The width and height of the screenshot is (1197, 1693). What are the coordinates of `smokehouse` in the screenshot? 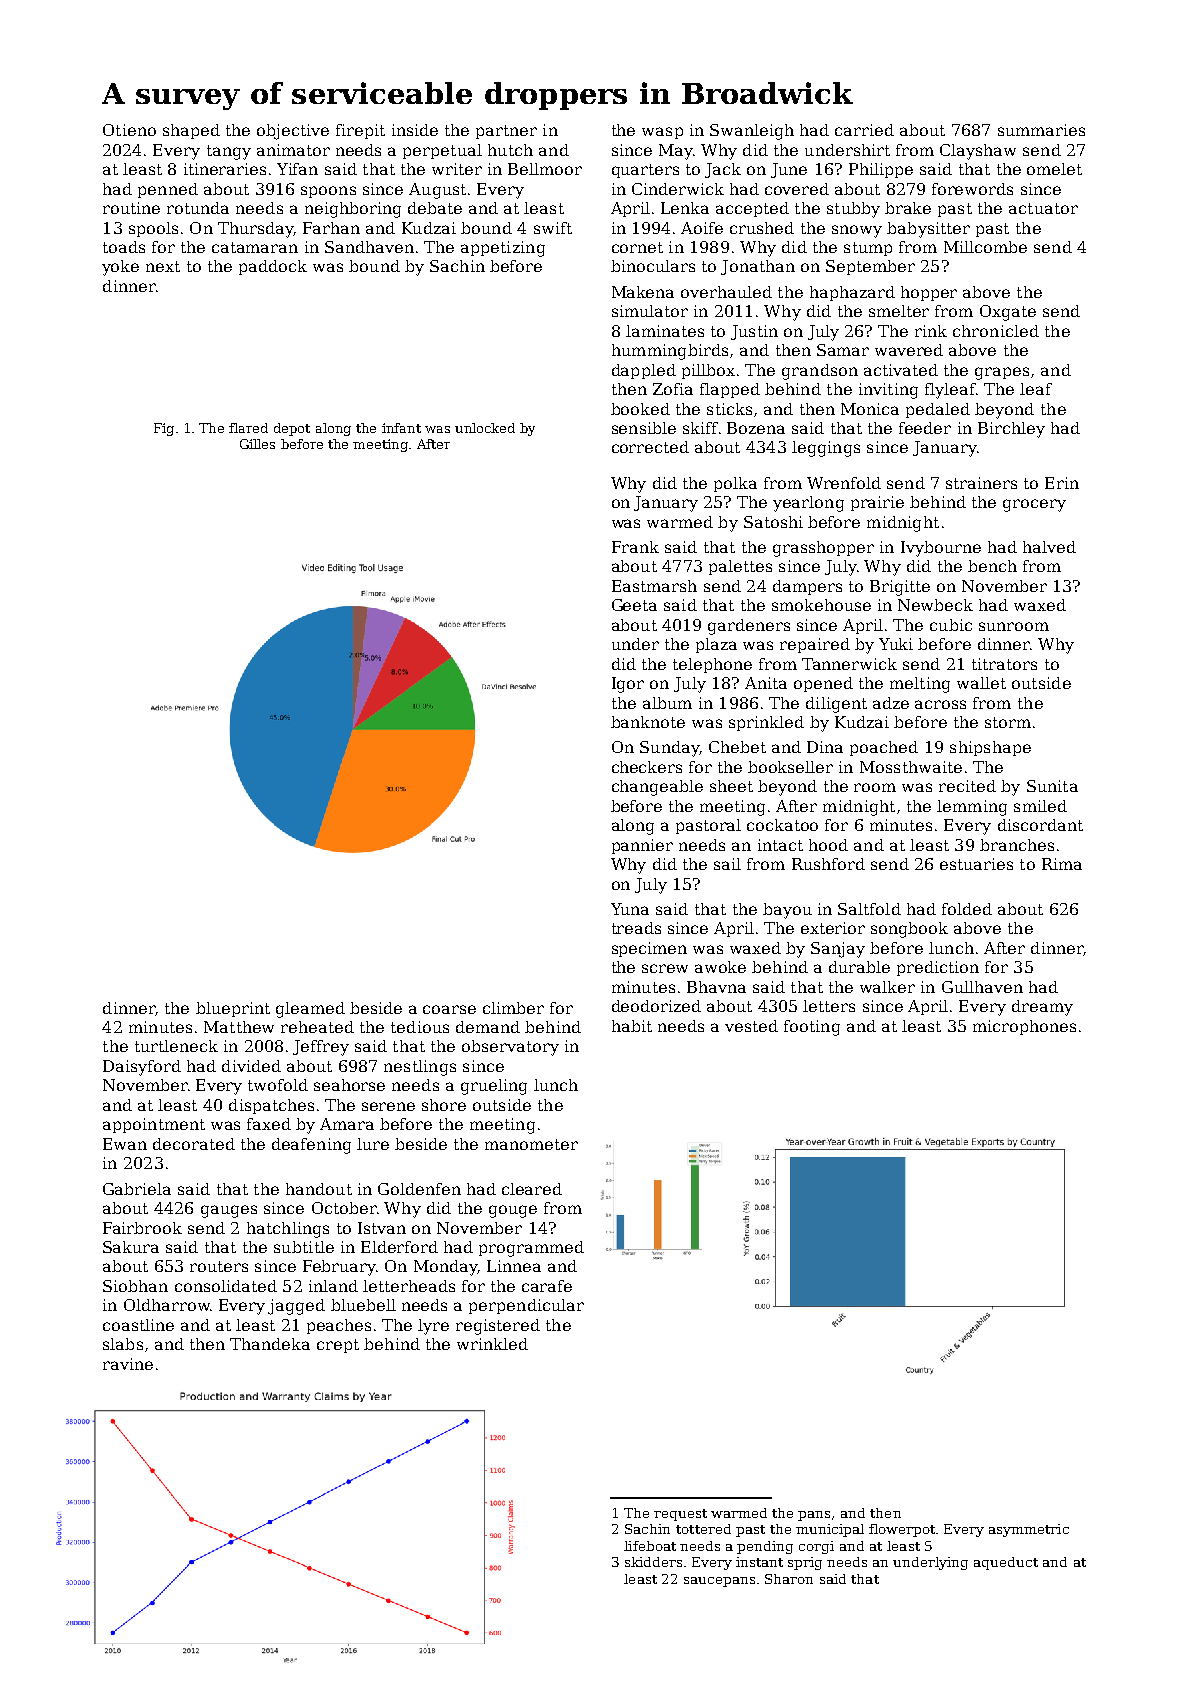 It's located at (821, 605).
